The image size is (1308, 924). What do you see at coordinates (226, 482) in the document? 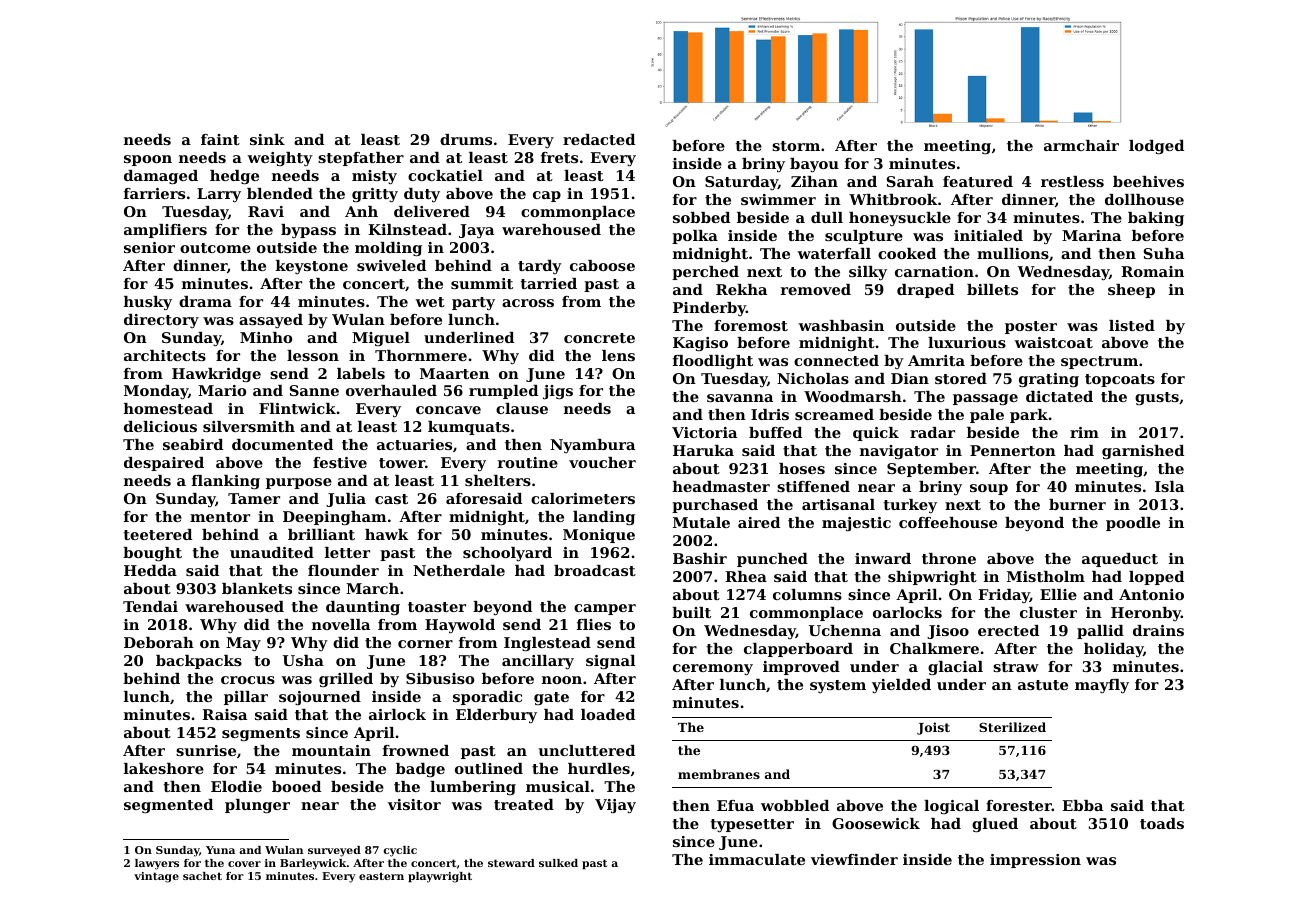
I see `flanking` at bounding box center [226, 482].
